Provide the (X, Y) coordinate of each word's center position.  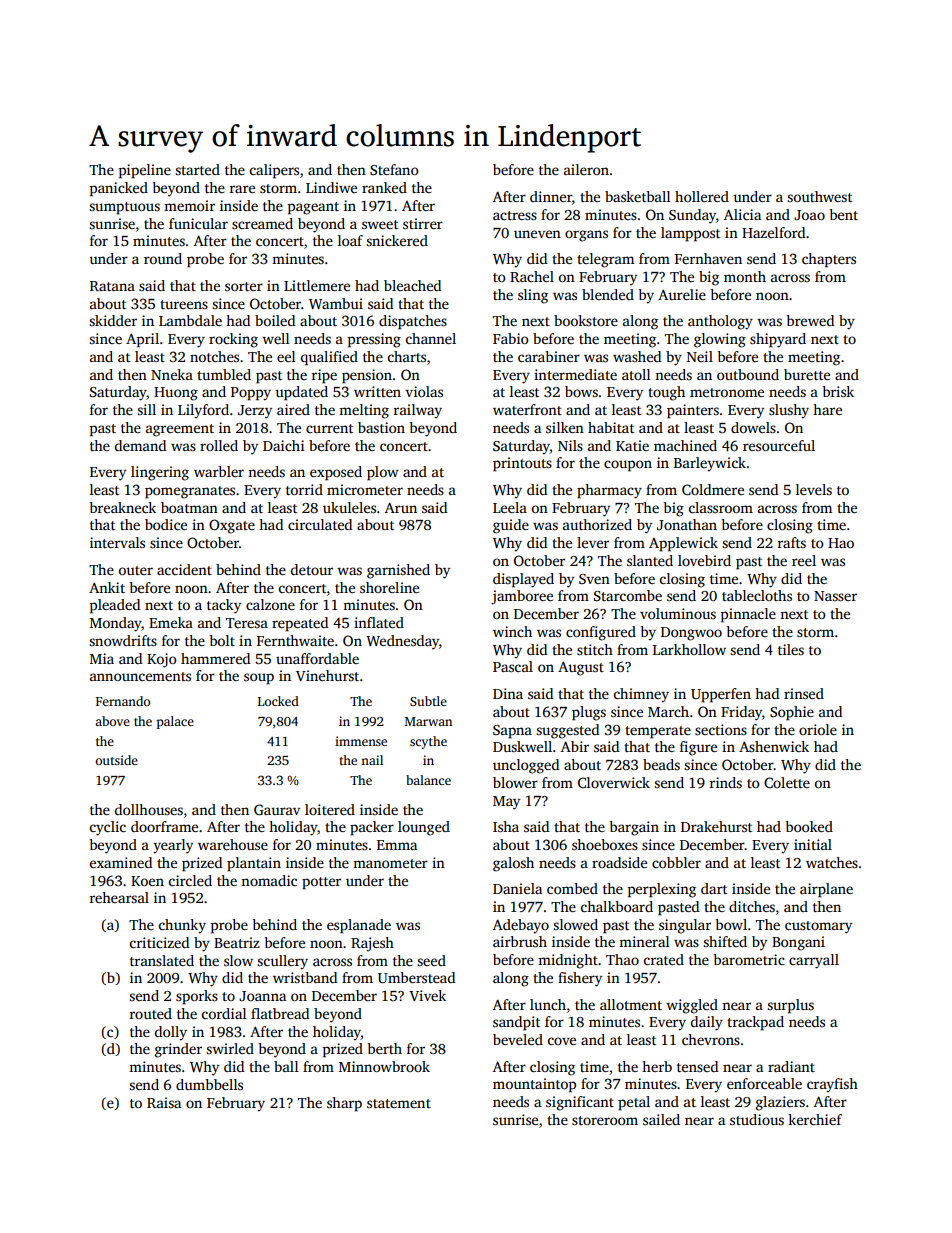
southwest (819, 196)
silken (565, 427)
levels (814, 489)
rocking (233, 340)
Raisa (164, 1102)
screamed (262, 223)
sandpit (516, 1023)
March (668, 711)
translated (162, 960)
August (581, 669)
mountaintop (534, 1085)
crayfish (832, 1085)
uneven (537, 234)
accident (184, 569)
